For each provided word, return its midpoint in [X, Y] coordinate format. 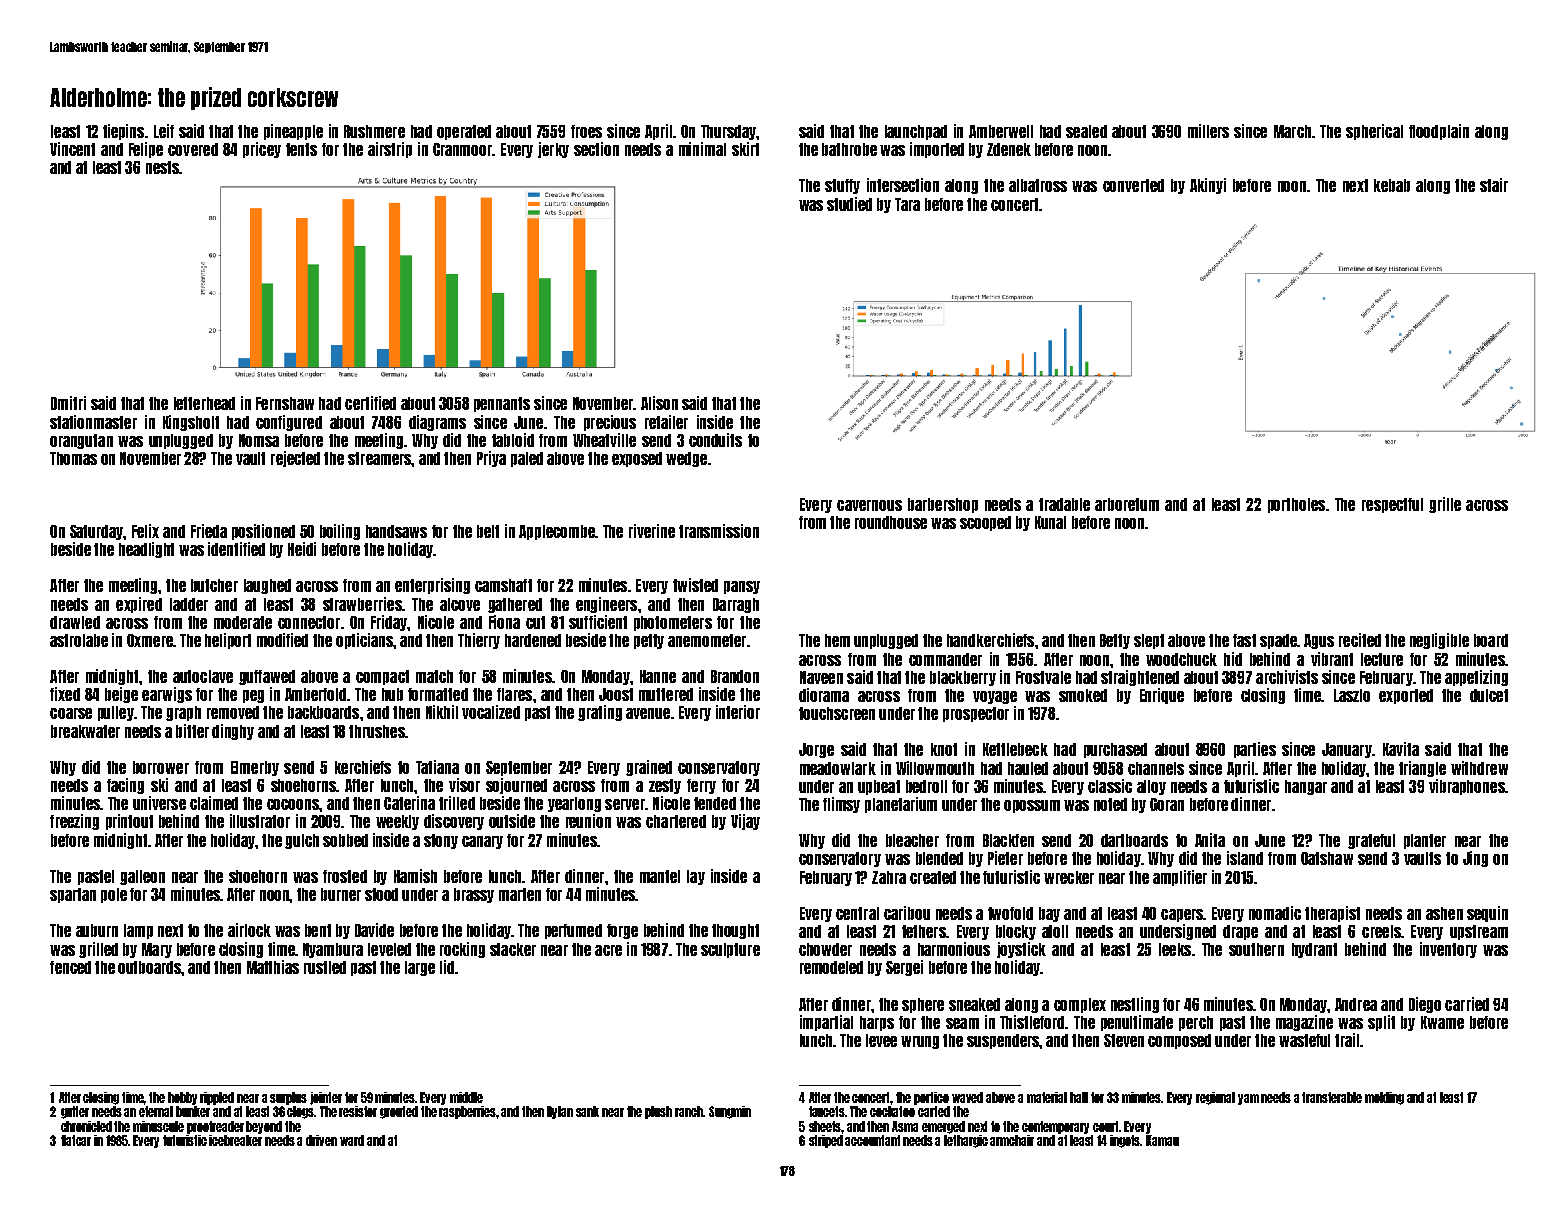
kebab [1392, 185]
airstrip [390, 150]
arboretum [1127, 504]
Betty [1115, 641]
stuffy [842, 186]
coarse [71, 713]
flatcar [76, 1140]
